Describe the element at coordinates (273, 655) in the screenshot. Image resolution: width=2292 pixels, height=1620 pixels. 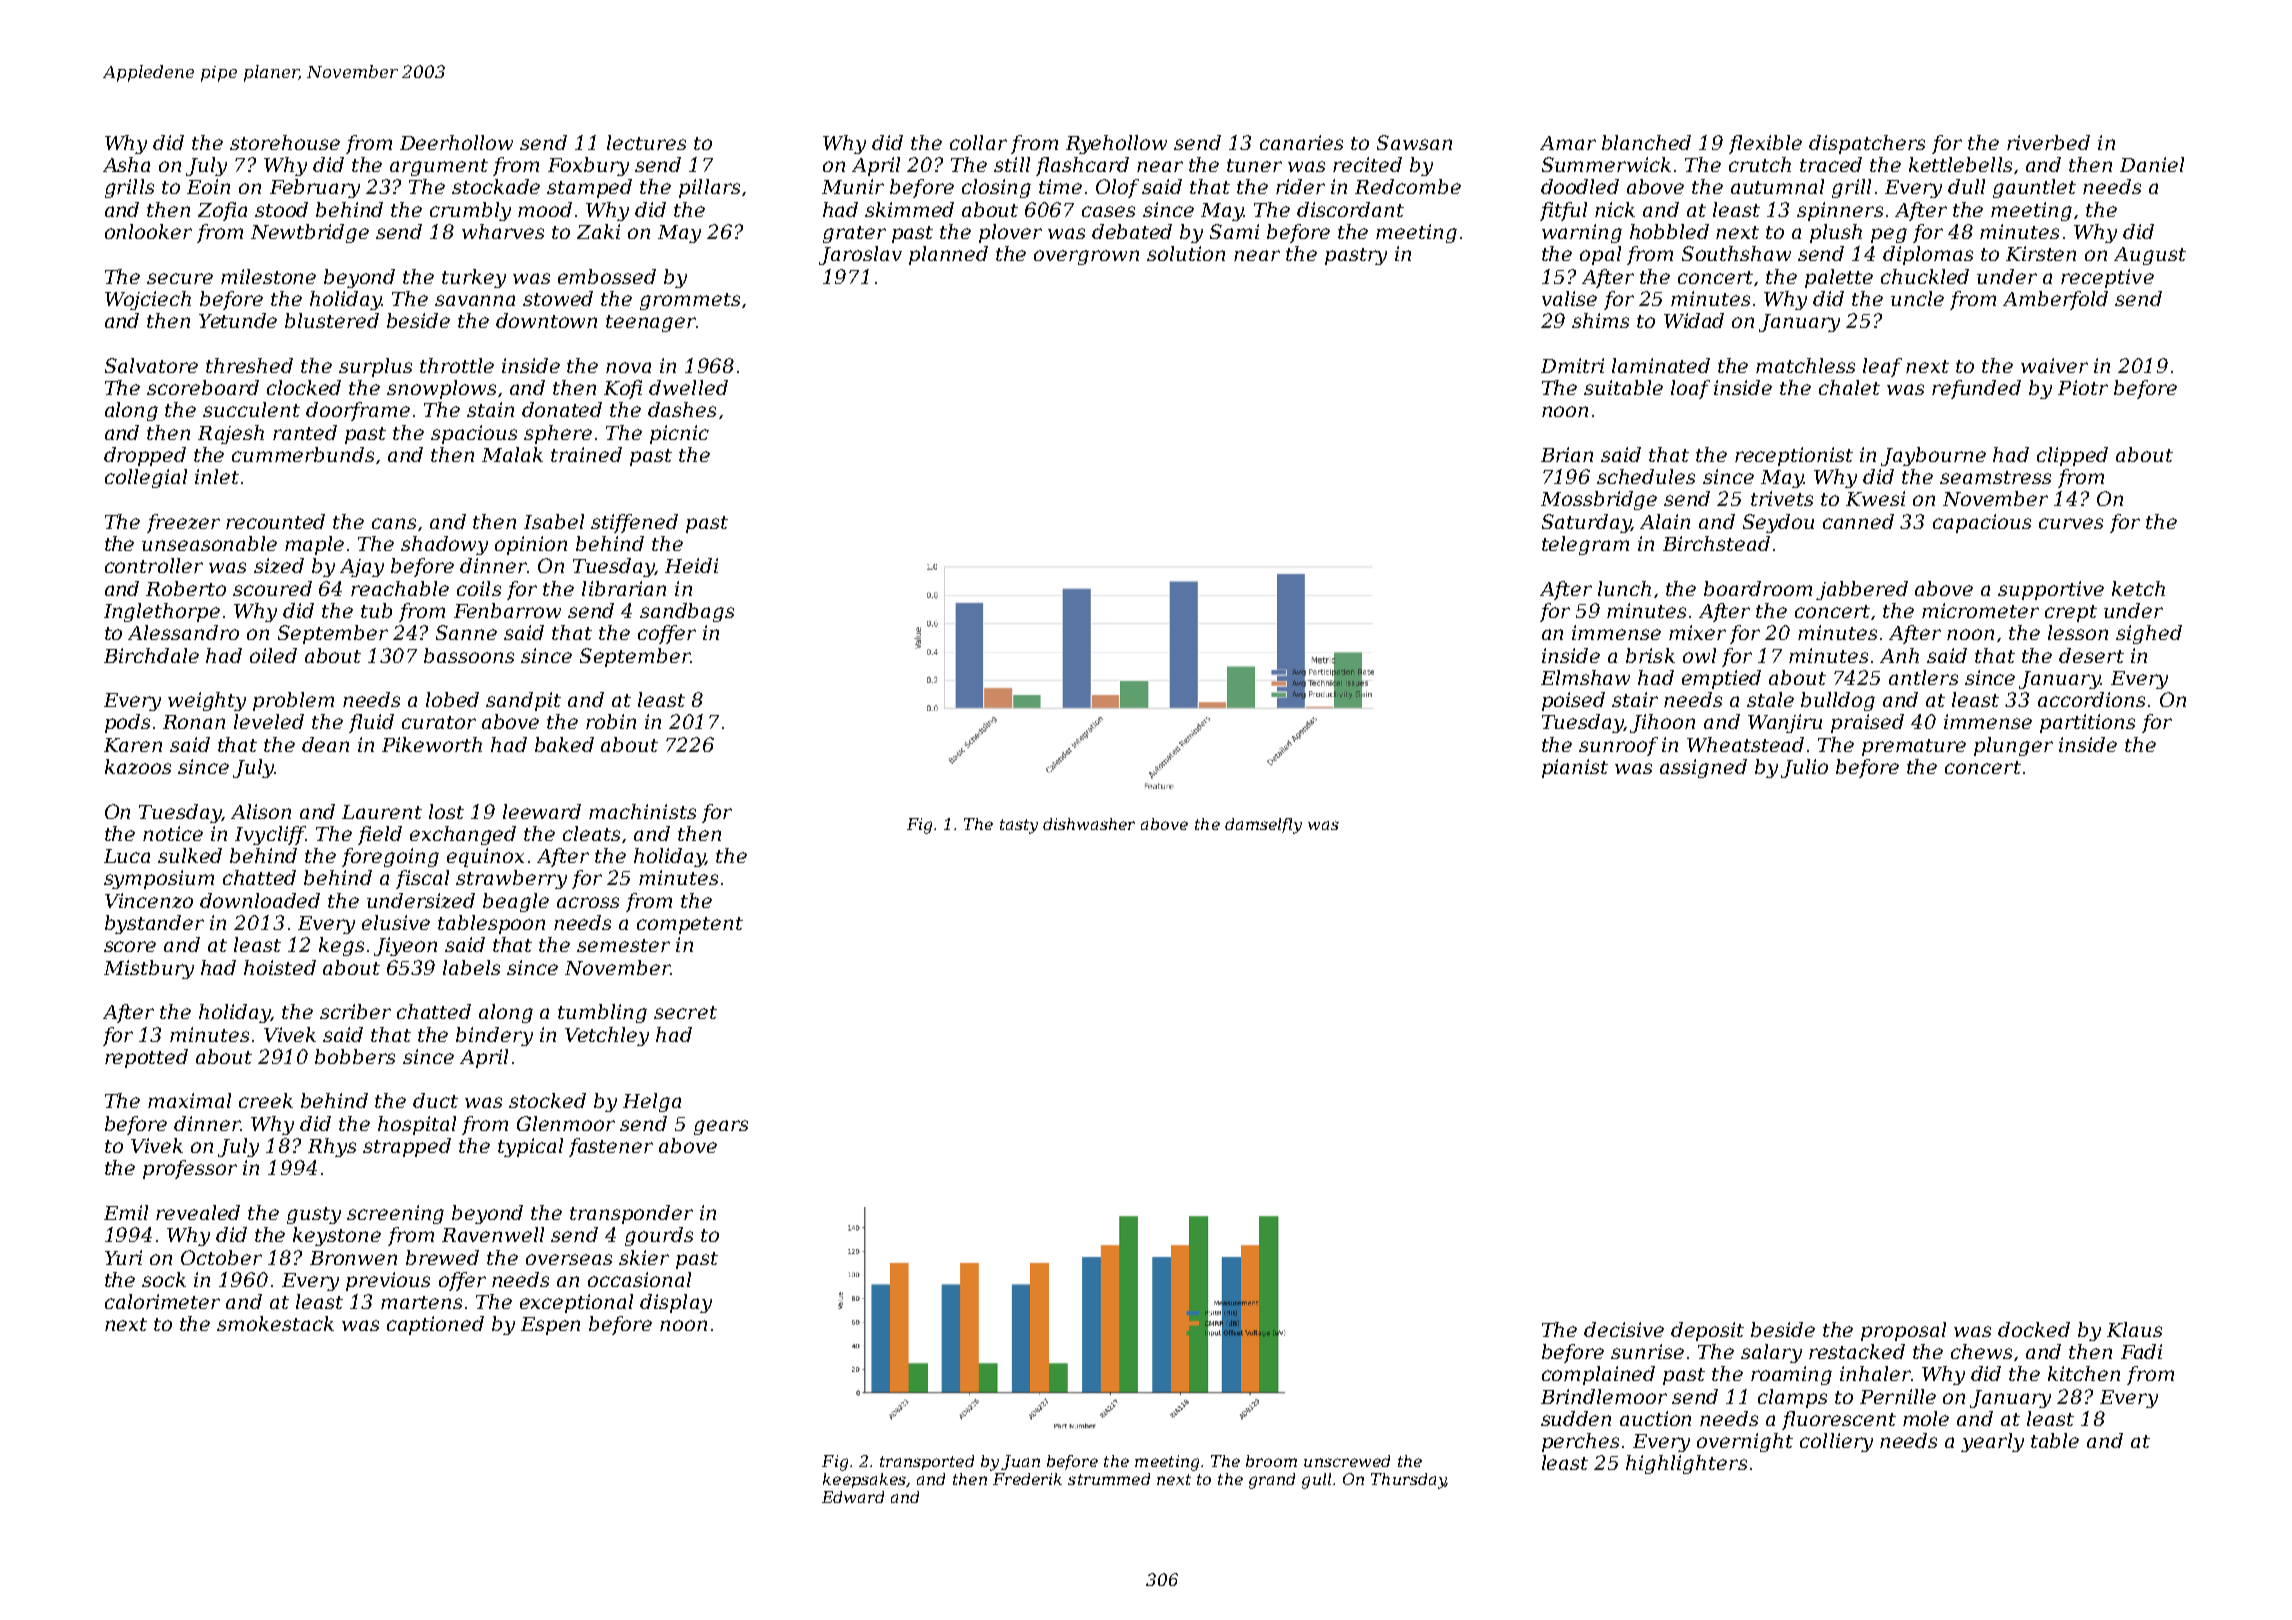
I see `oiled` at that location.
